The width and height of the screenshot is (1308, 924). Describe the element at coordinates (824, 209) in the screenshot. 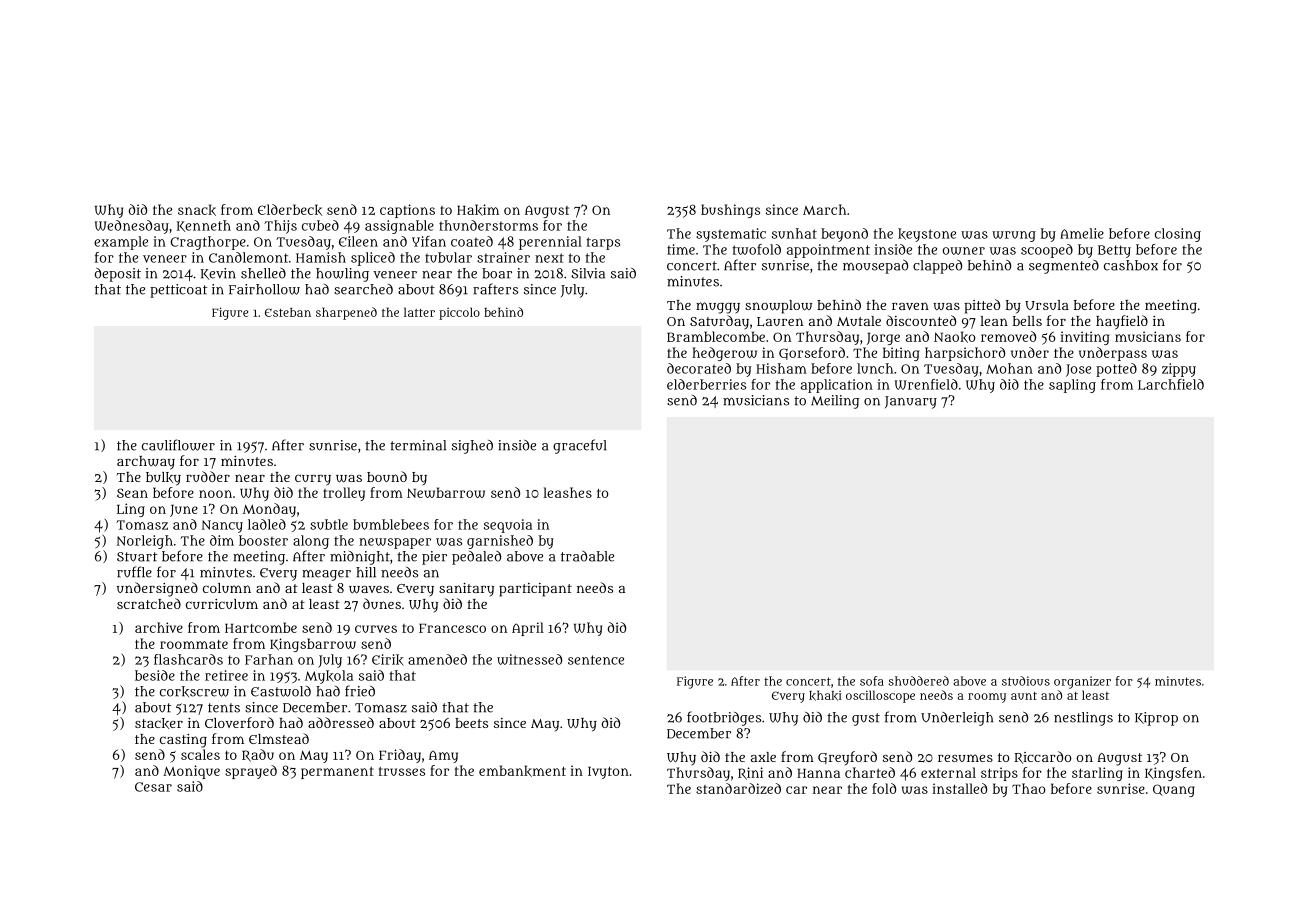

I see `March` at that location.
